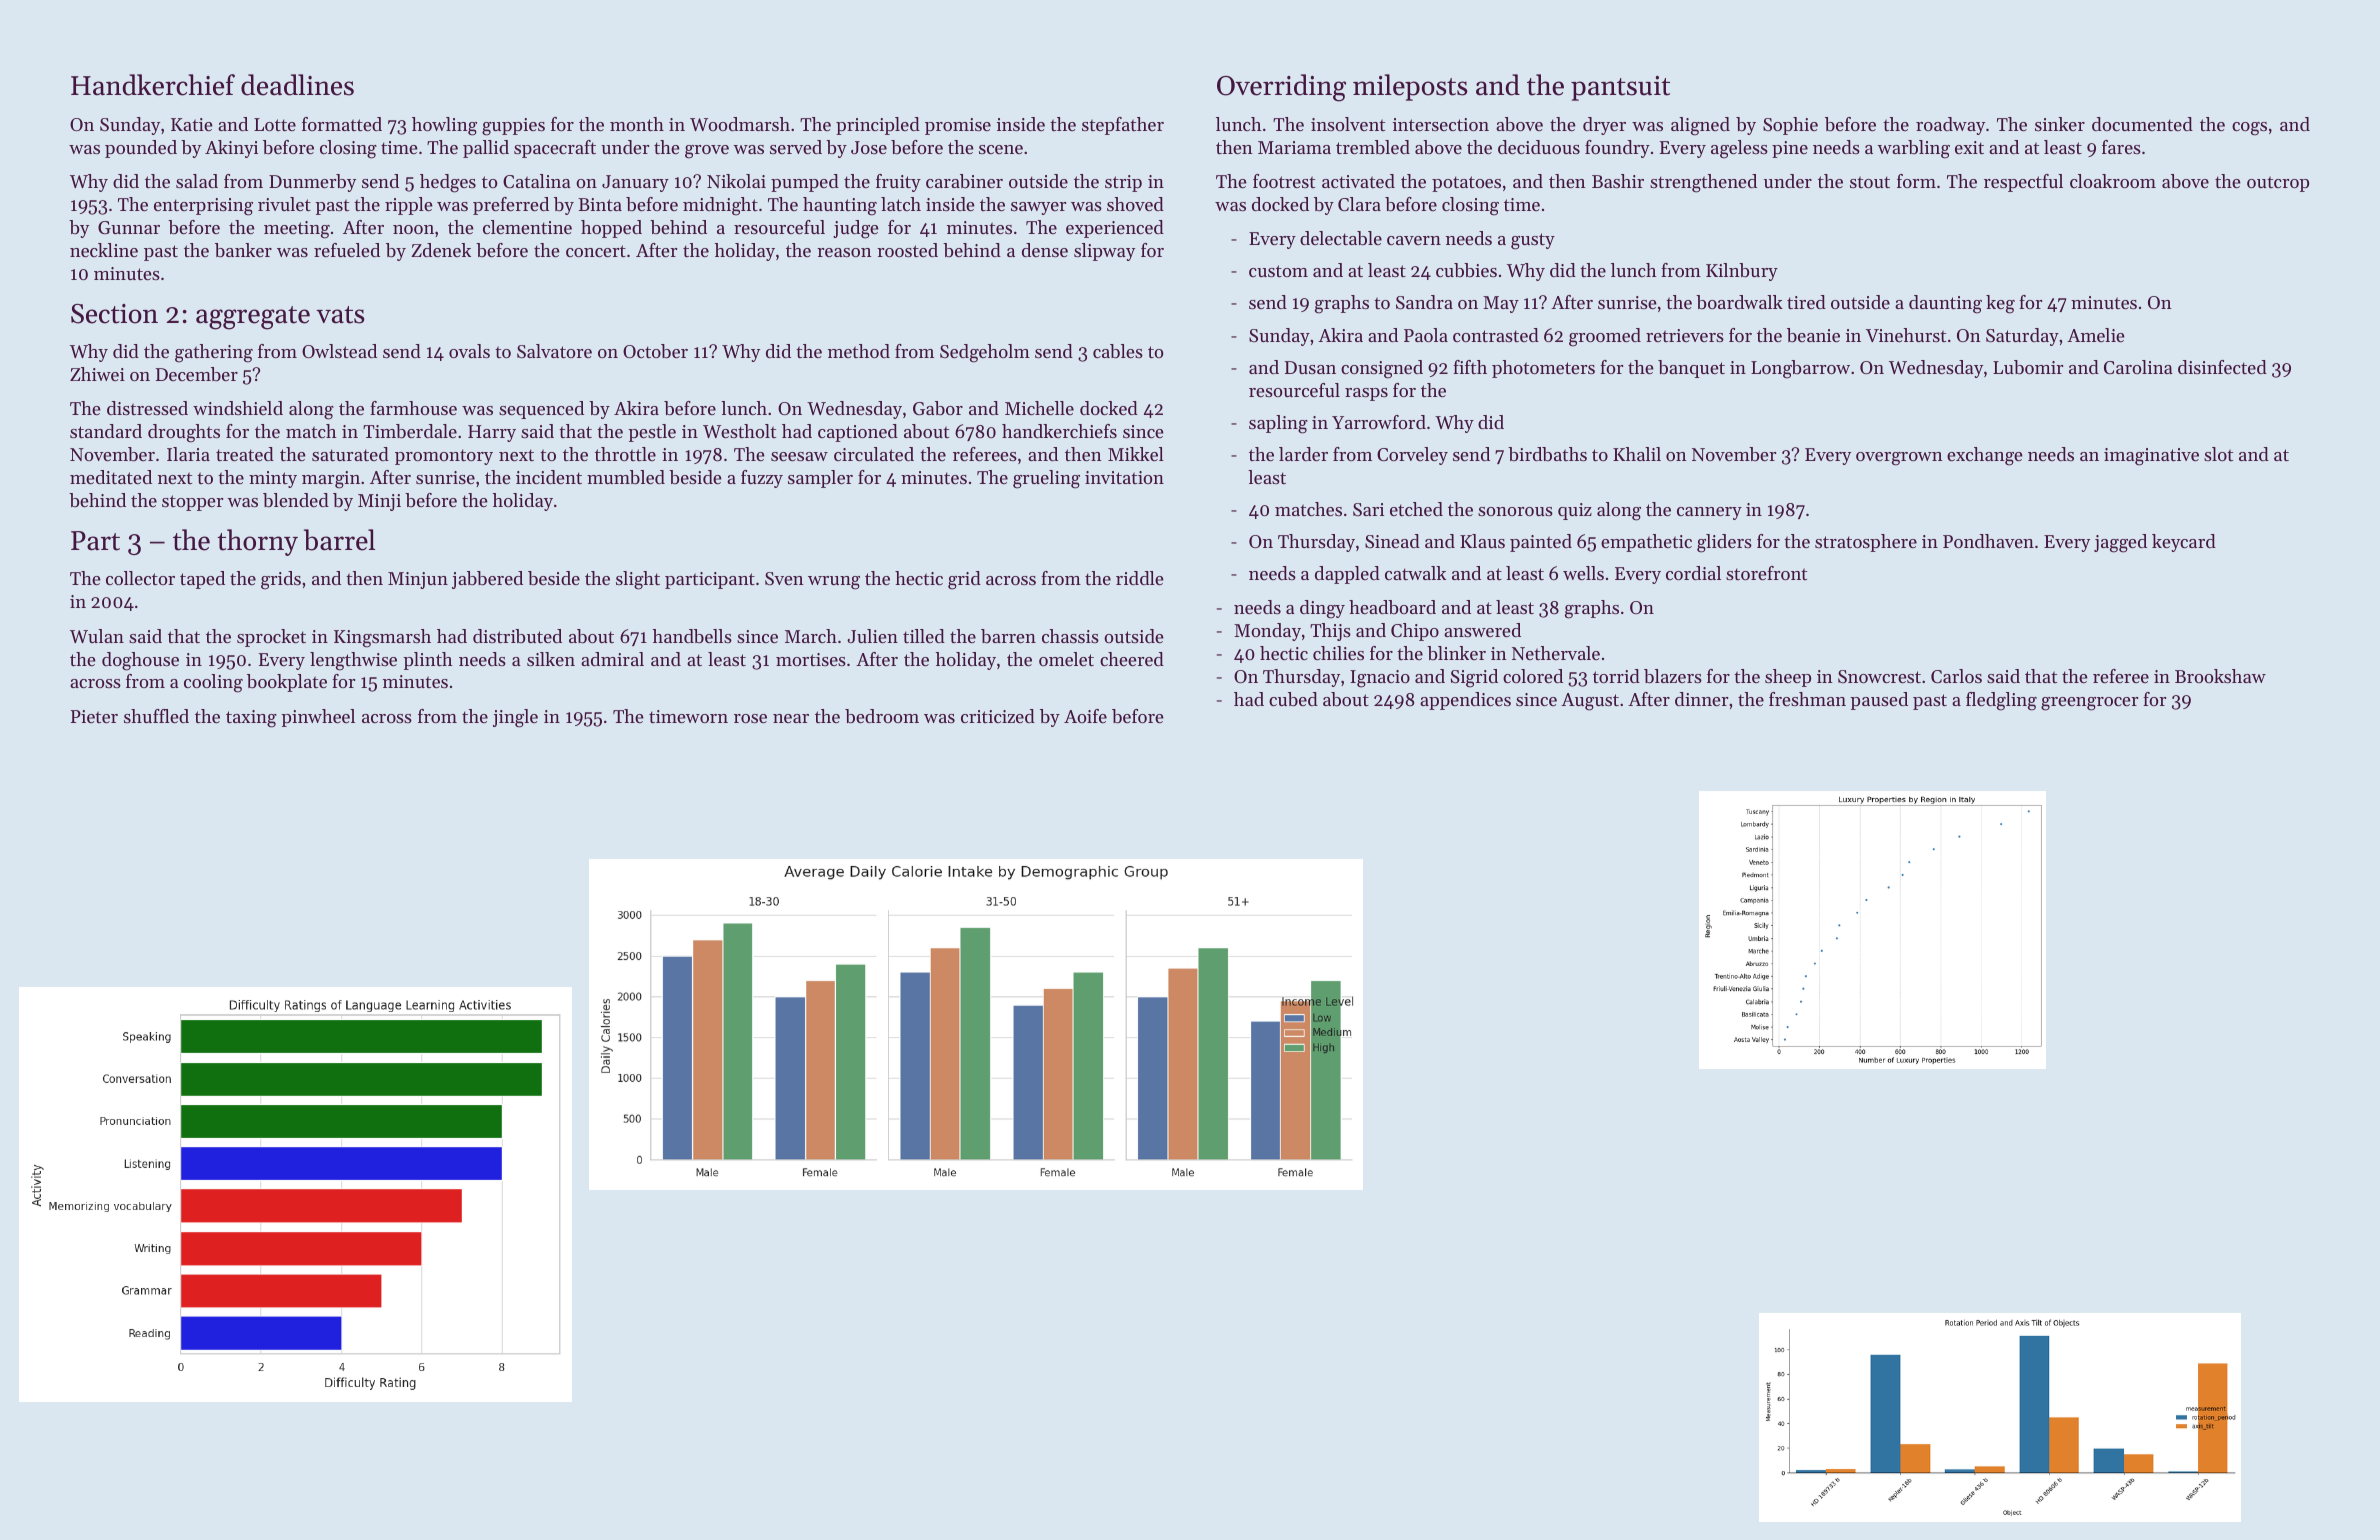  Describe the element at coordinates (1465, 701) in the screenshot. I see `appendices` at that location.
